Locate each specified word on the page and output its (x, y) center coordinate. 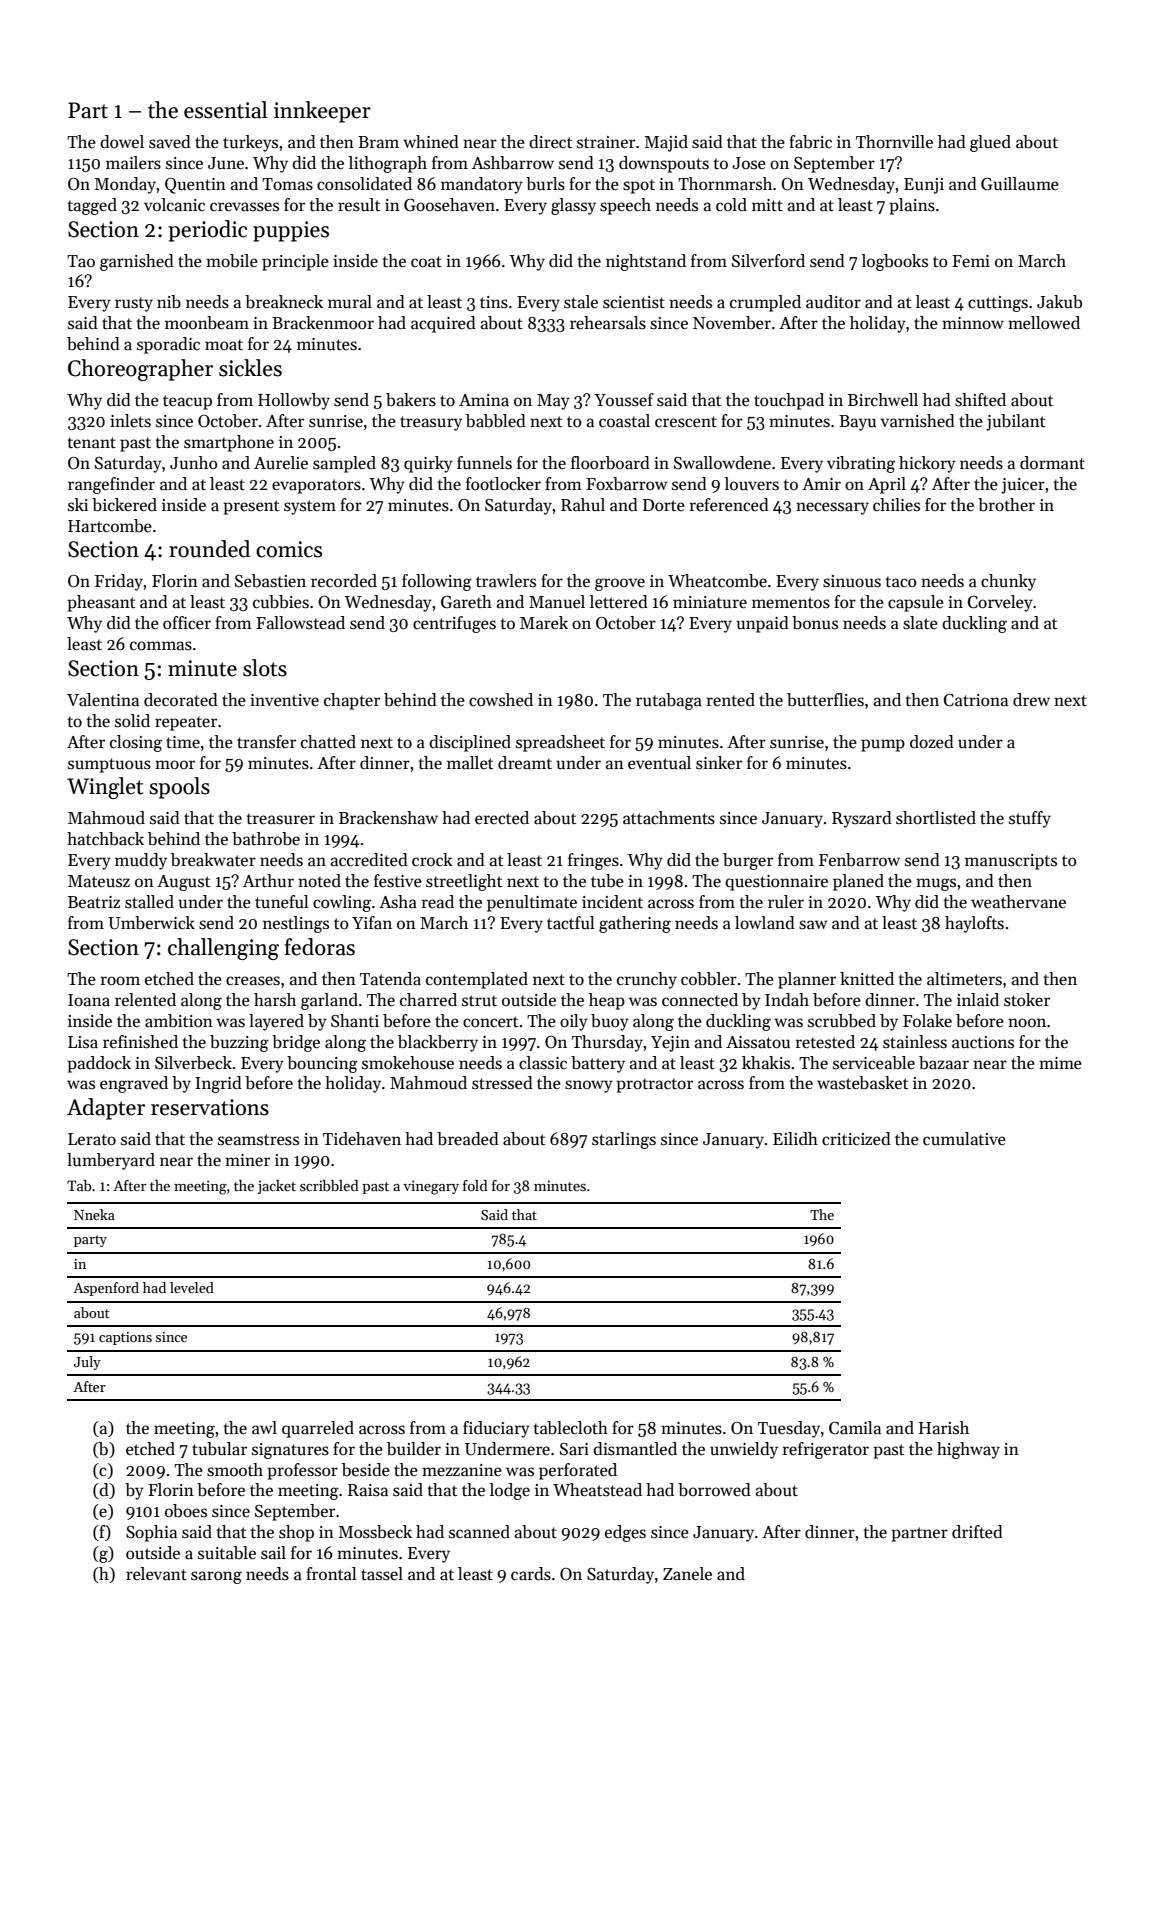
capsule (916, 603)
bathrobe (266, 839)
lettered (619, 602)
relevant (156, 1574)
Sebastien (270, 581)
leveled (192, 1287)
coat (426, 262)
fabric (810, 142)
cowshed (501, 700)
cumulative (964, 1139)
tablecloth (571, 1428)
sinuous (852, 581)
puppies (291, 231)
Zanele (687, 1574)
